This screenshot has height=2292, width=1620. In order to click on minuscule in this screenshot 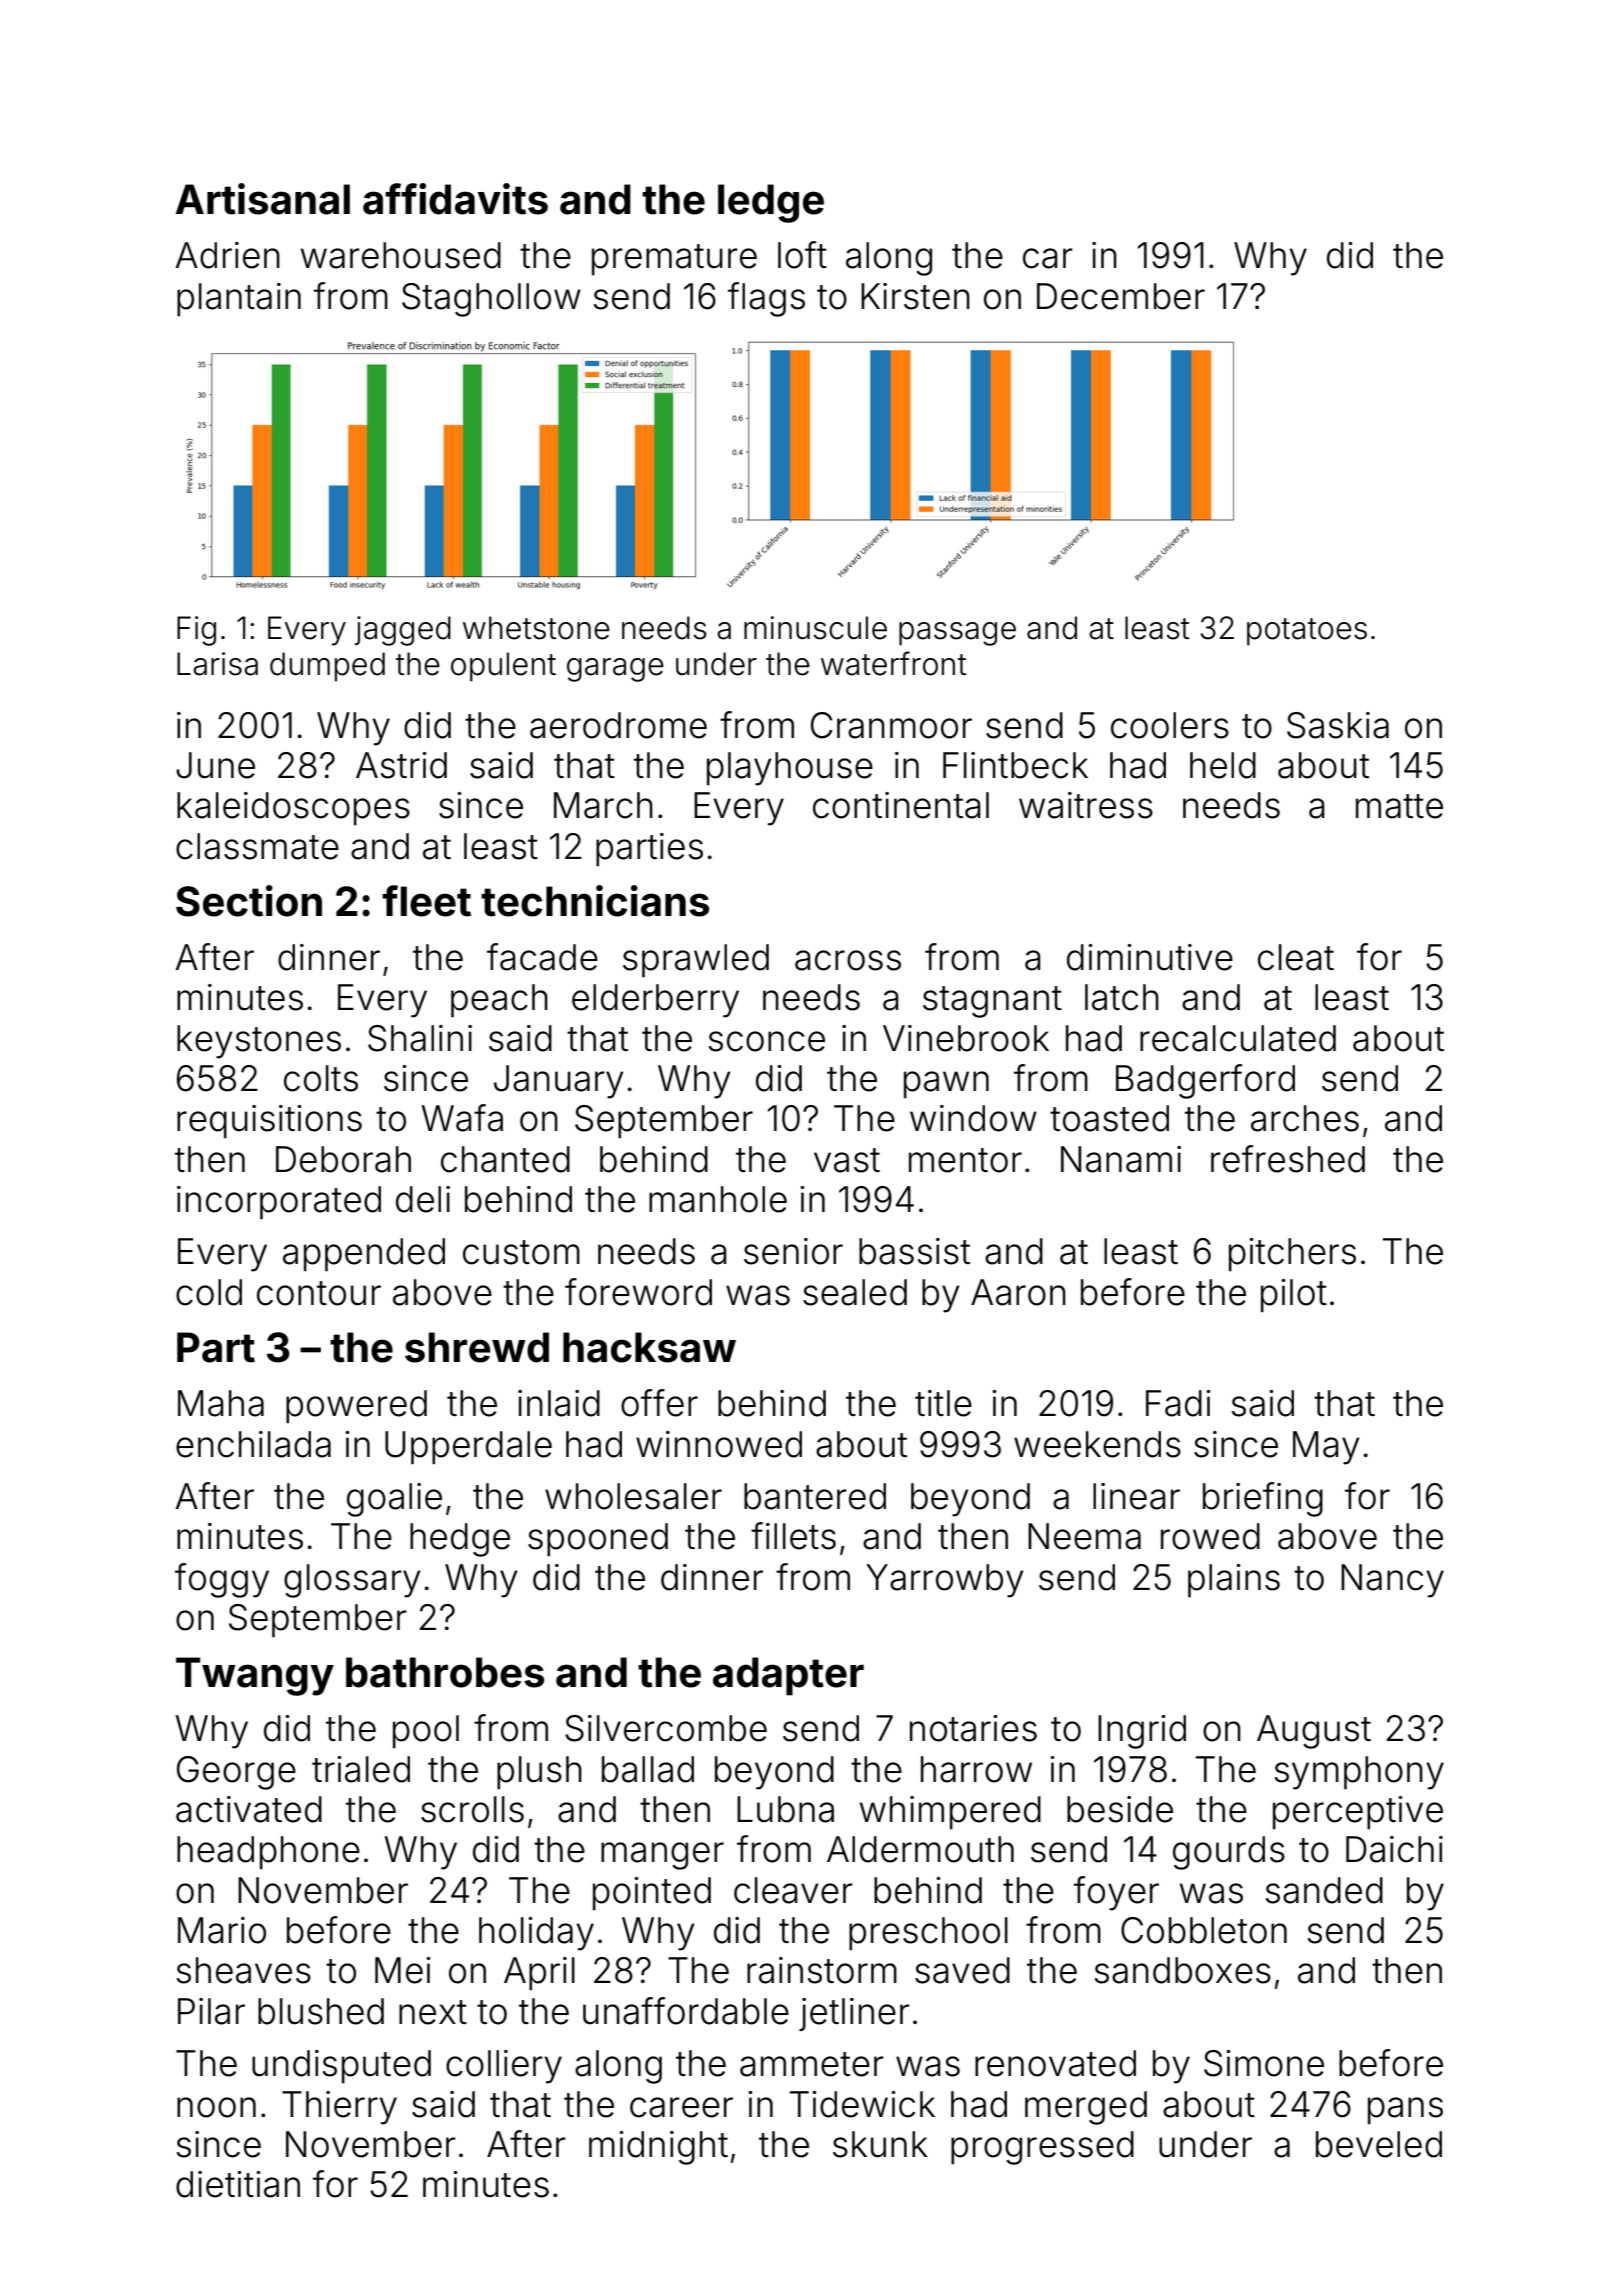, I will do `click(815, 628)`.
